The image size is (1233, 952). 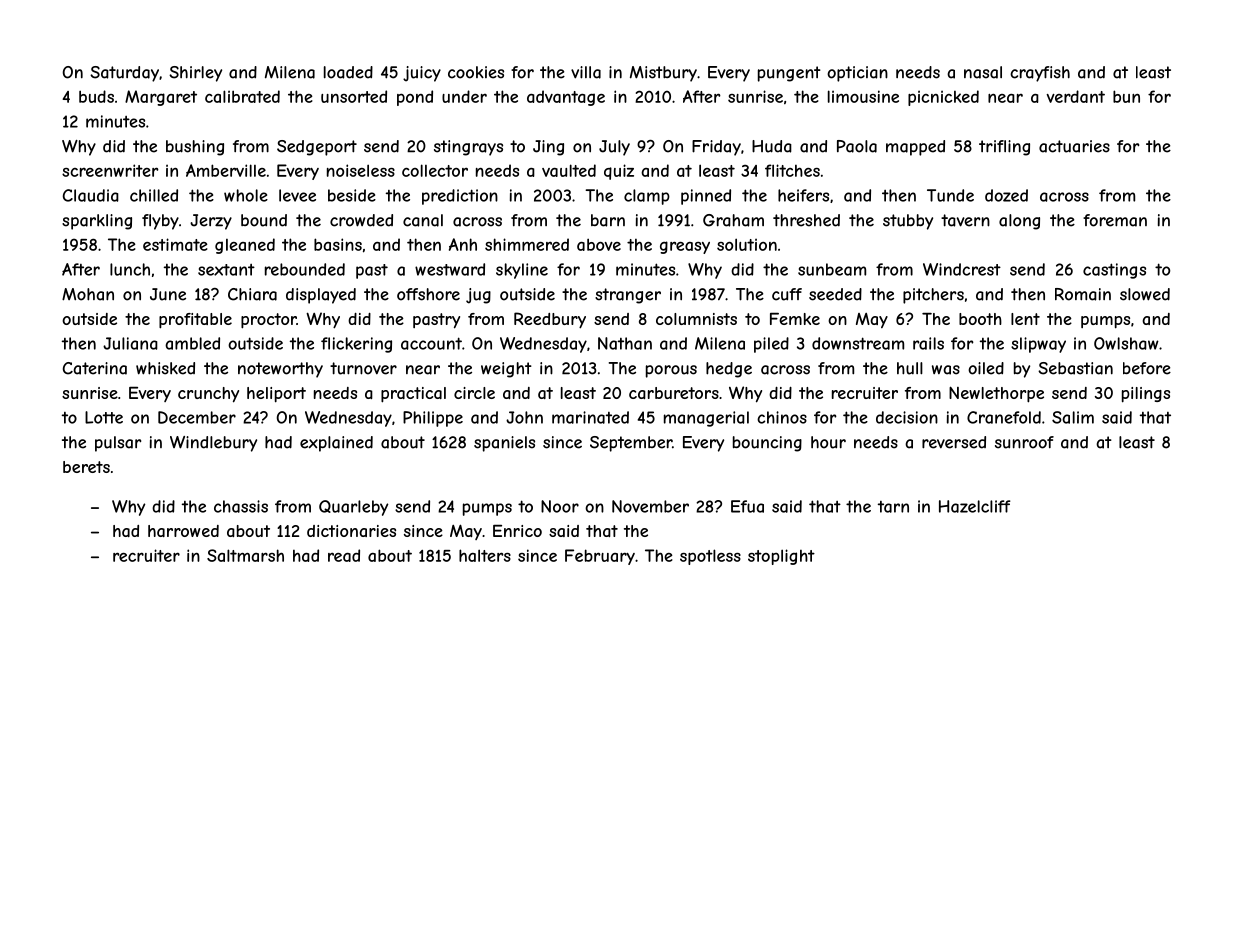 I want to click on barn, so click(x=608, y=220).
